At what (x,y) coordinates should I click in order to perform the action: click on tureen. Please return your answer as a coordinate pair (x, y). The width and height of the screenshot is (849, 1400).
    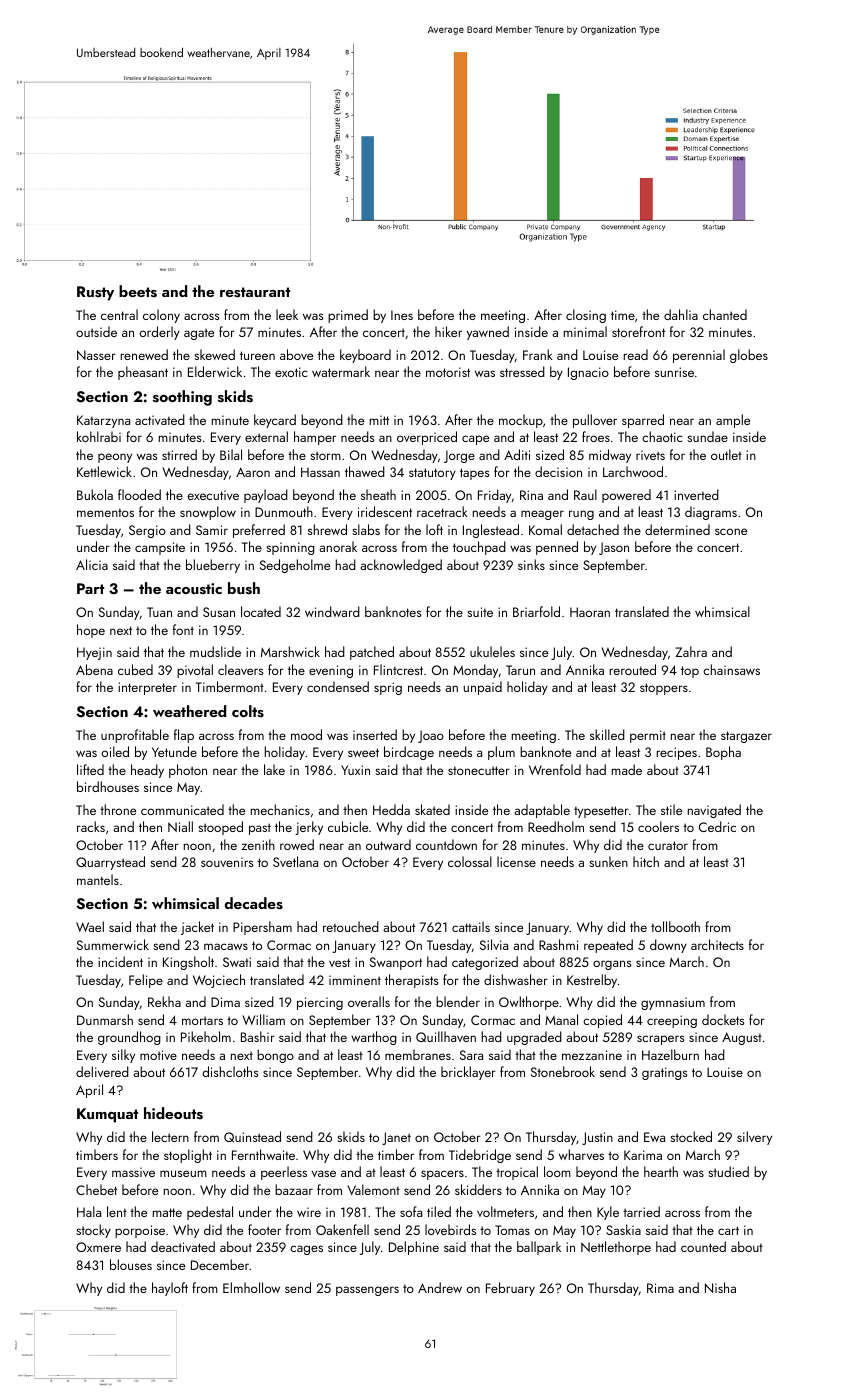
    Looking at the image, I should click on (257, 355).
